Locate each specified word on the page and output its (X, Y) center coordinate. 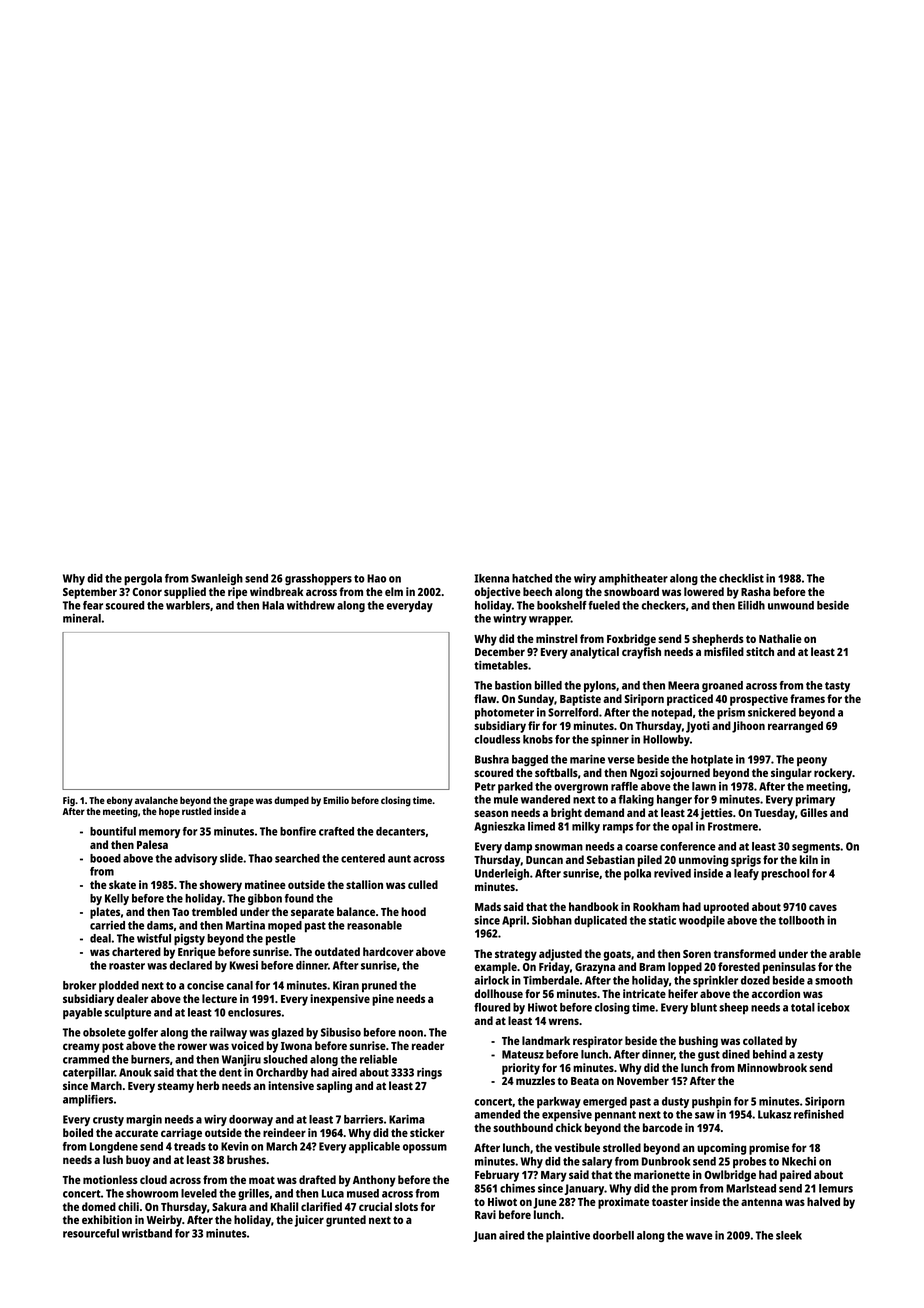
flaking (636, 800)
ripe (237, 593)
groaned (722, 686)
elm (394, 591)
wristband (147, 1233)
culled (423, 884)
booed (105, 858)
